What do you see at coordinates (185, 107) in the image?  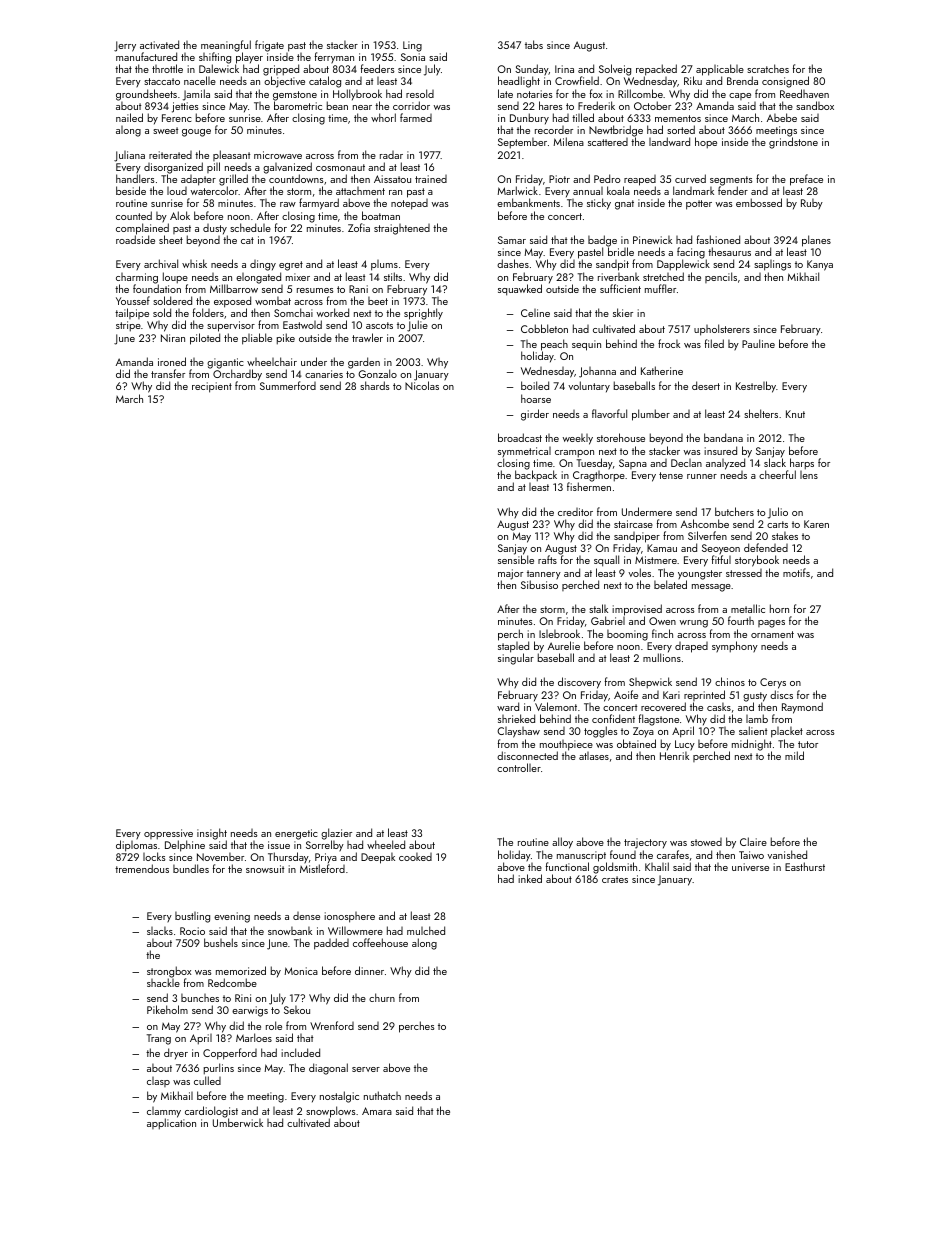 I see `jetties` at bounding box center [185, 107].
